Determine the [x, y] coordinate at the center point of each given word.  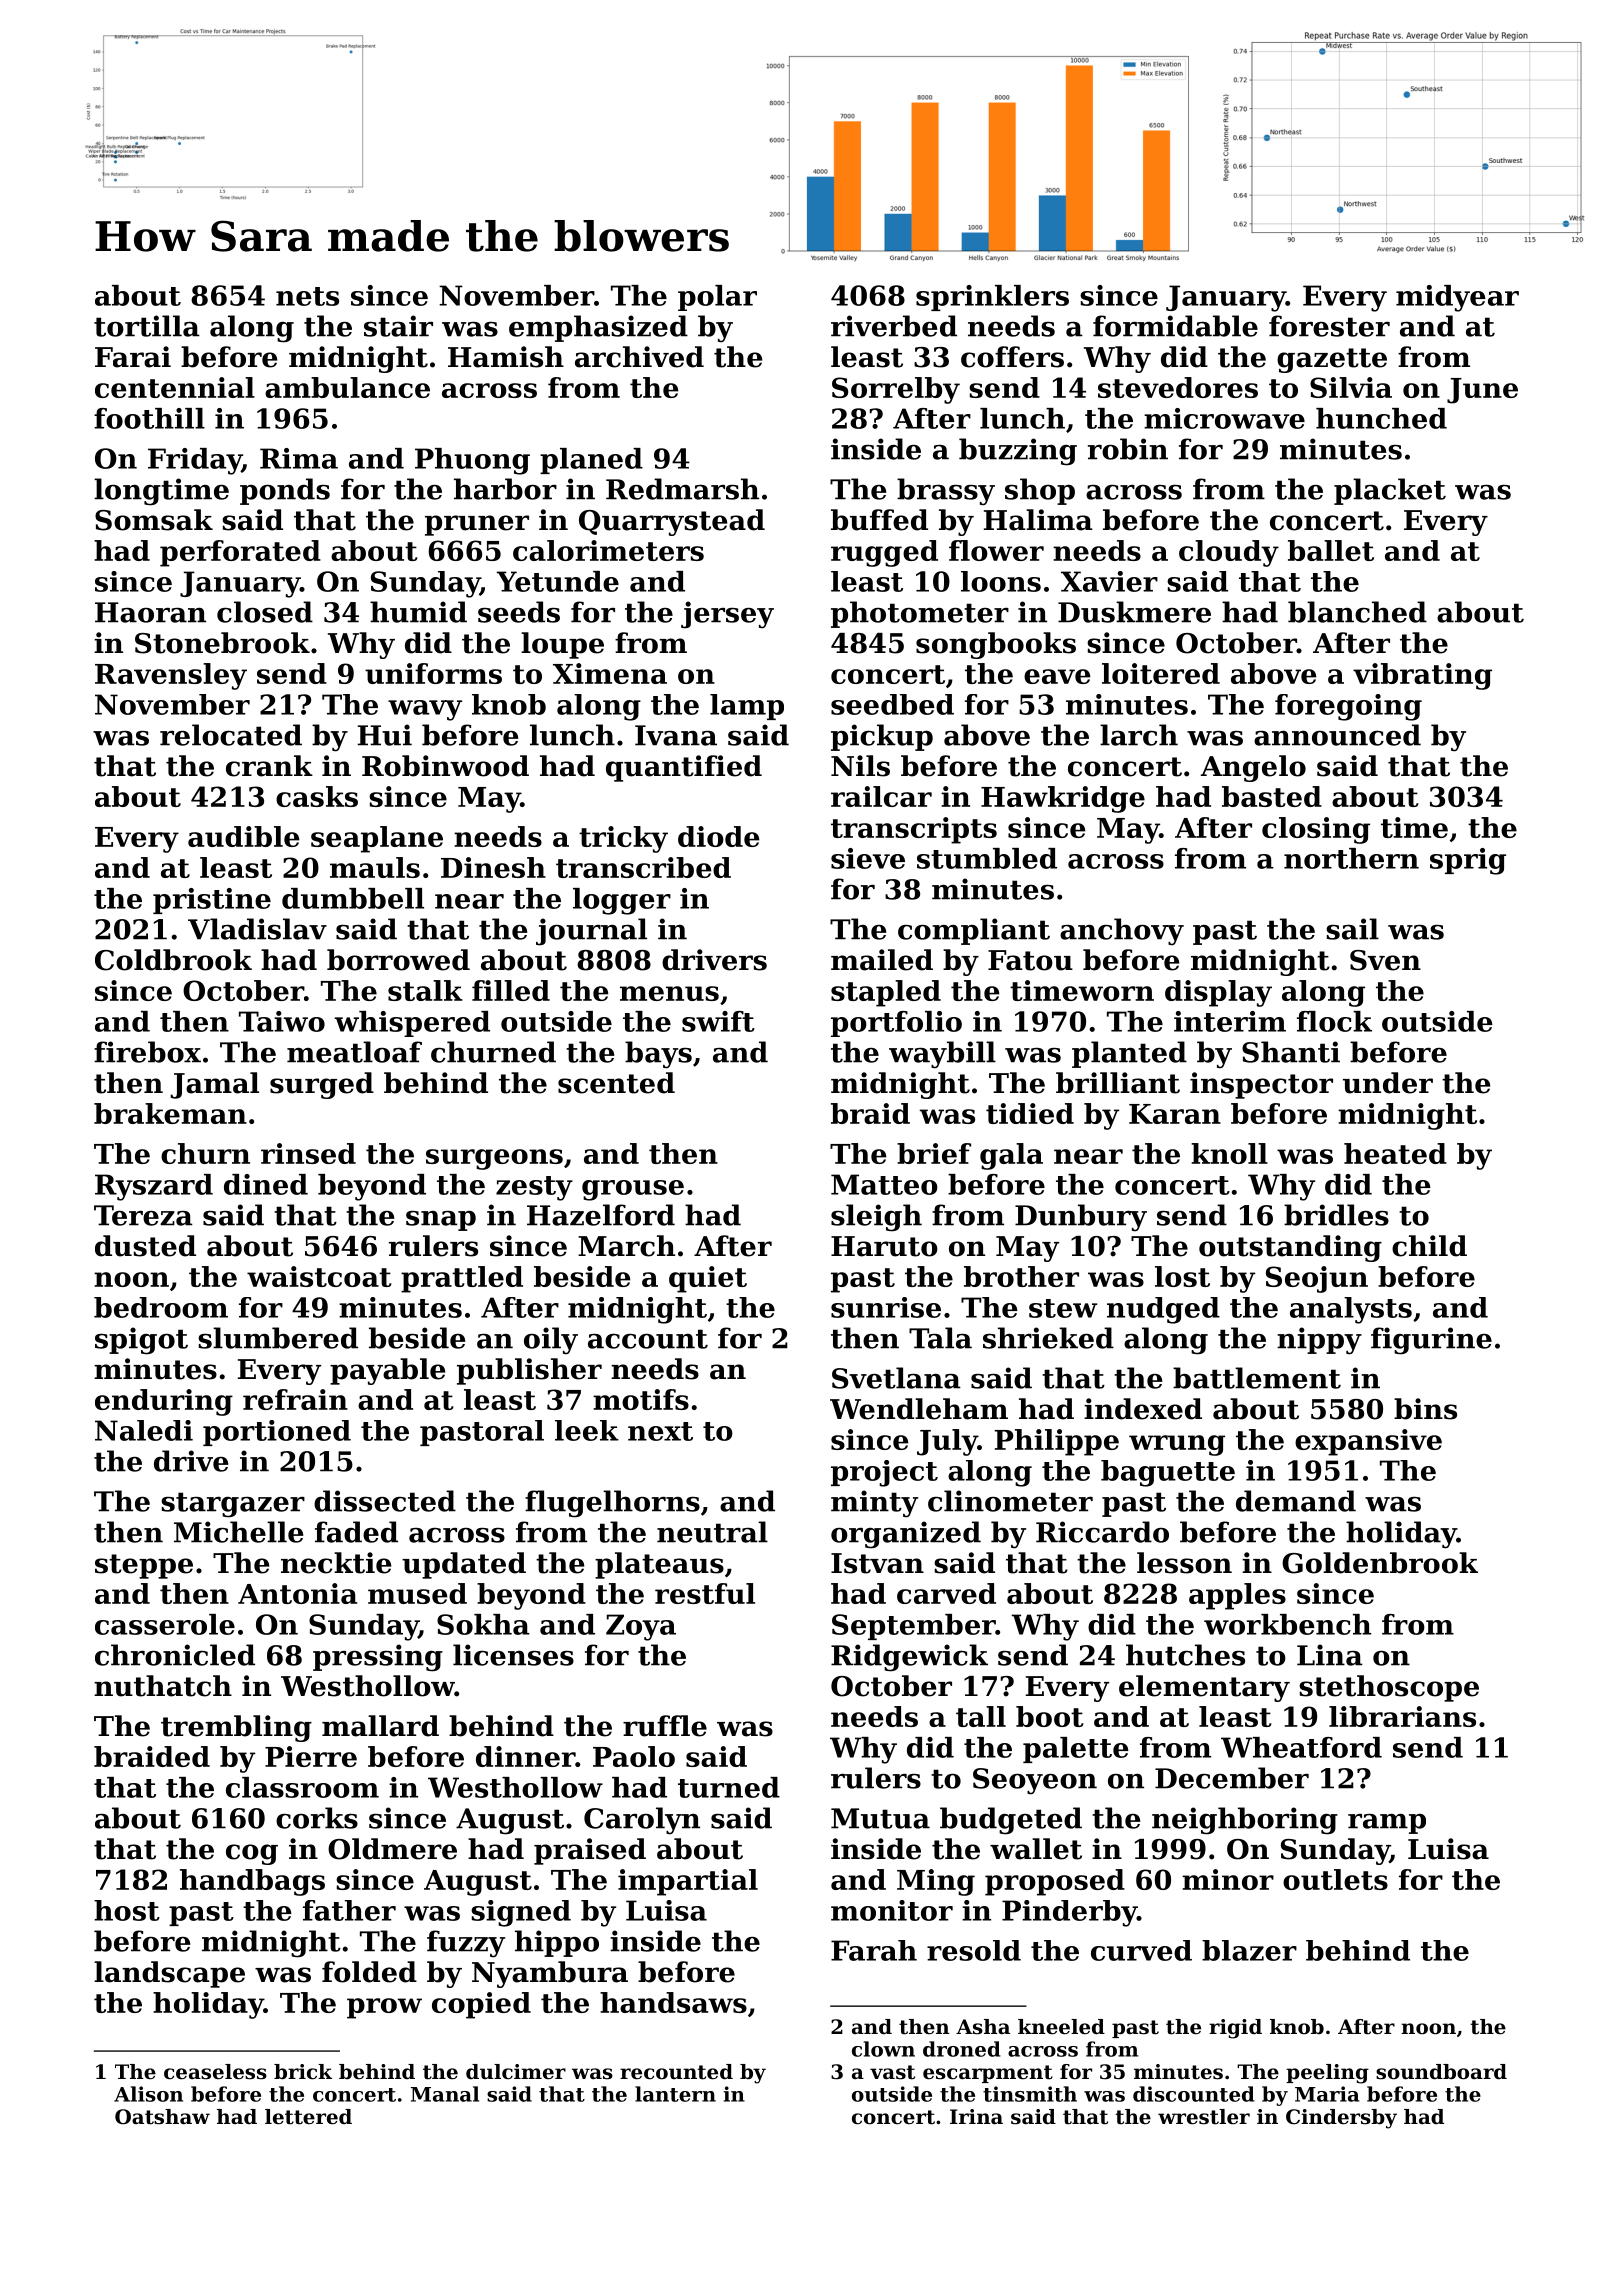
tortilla [147, 326]
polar [717, 298]
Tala [940, 1338]
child [1429, 1246]
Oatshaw [162, 2117]
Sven [1385, 960]
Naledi [144, 1430]
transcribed [643, 867]
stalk [425, 990]
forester [1329, 326]
